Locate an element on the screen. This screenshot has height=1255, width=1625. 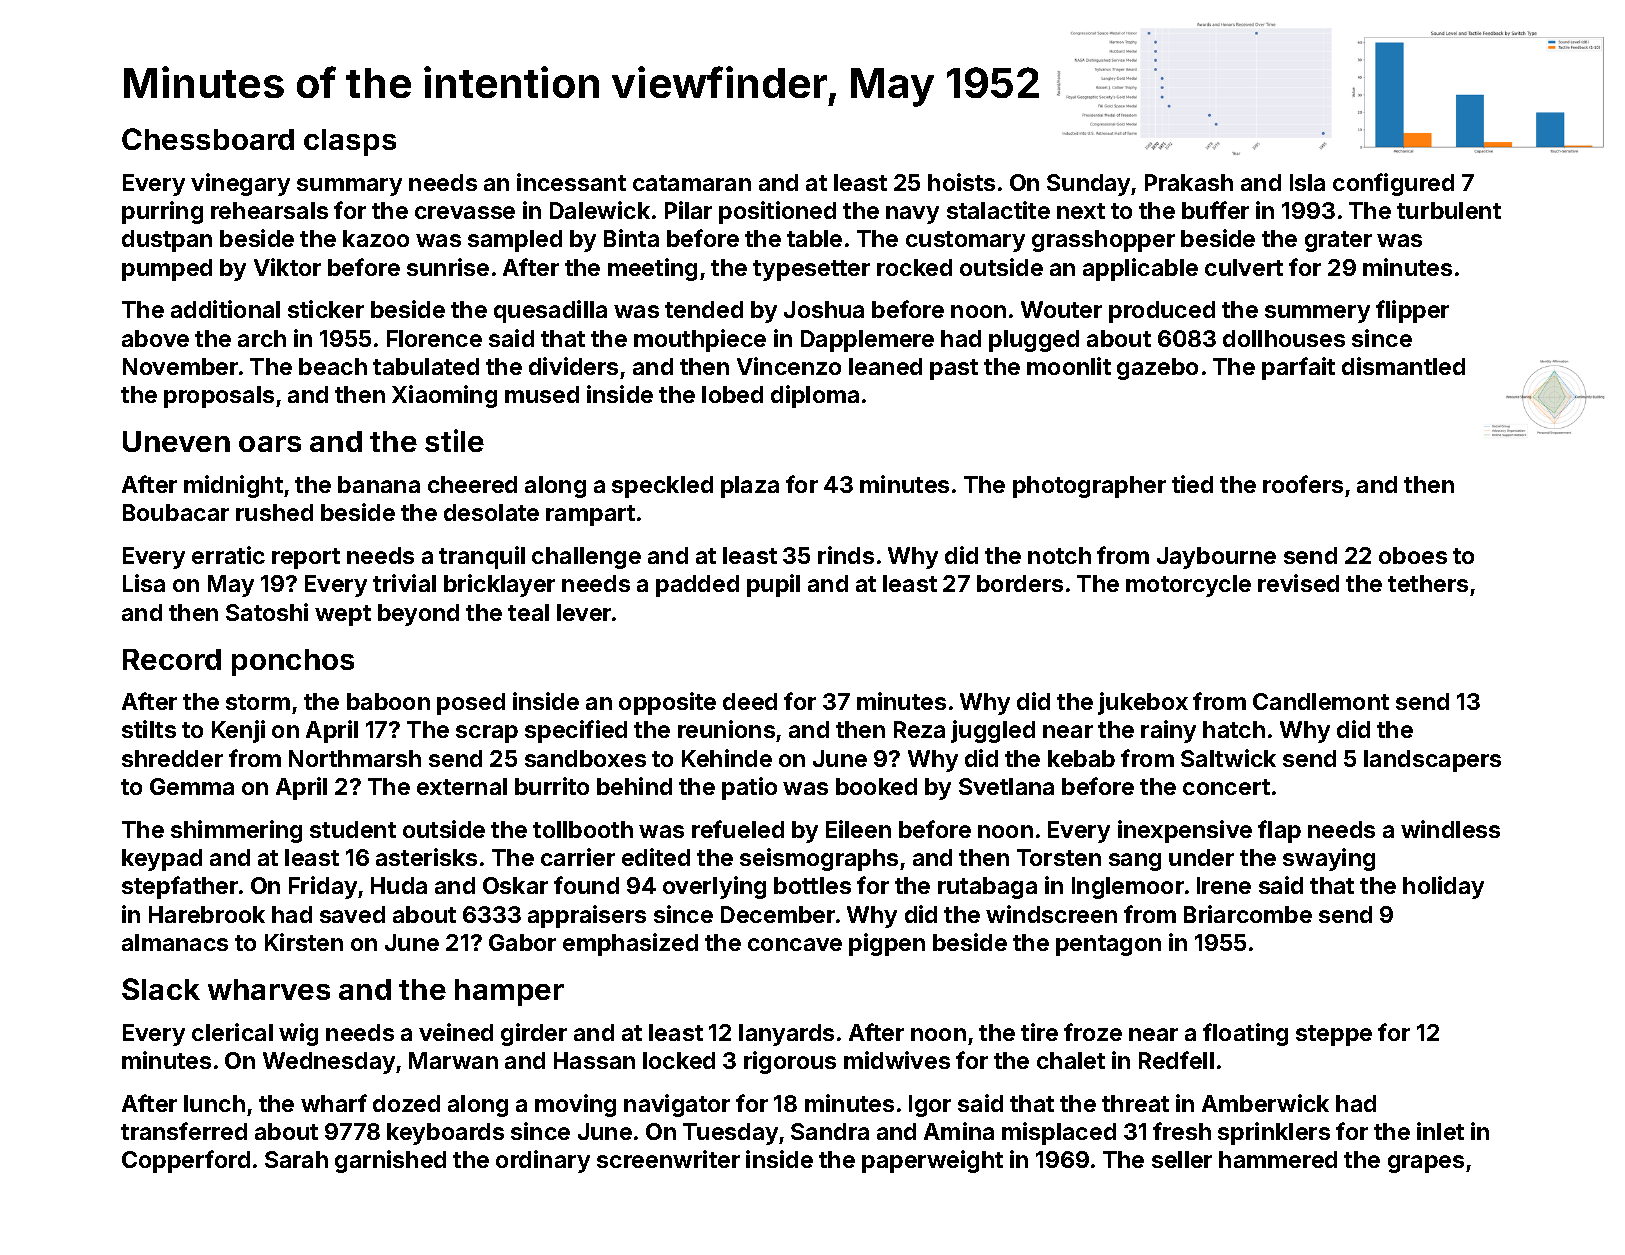
sticker is located at coordinates (326, 309).
